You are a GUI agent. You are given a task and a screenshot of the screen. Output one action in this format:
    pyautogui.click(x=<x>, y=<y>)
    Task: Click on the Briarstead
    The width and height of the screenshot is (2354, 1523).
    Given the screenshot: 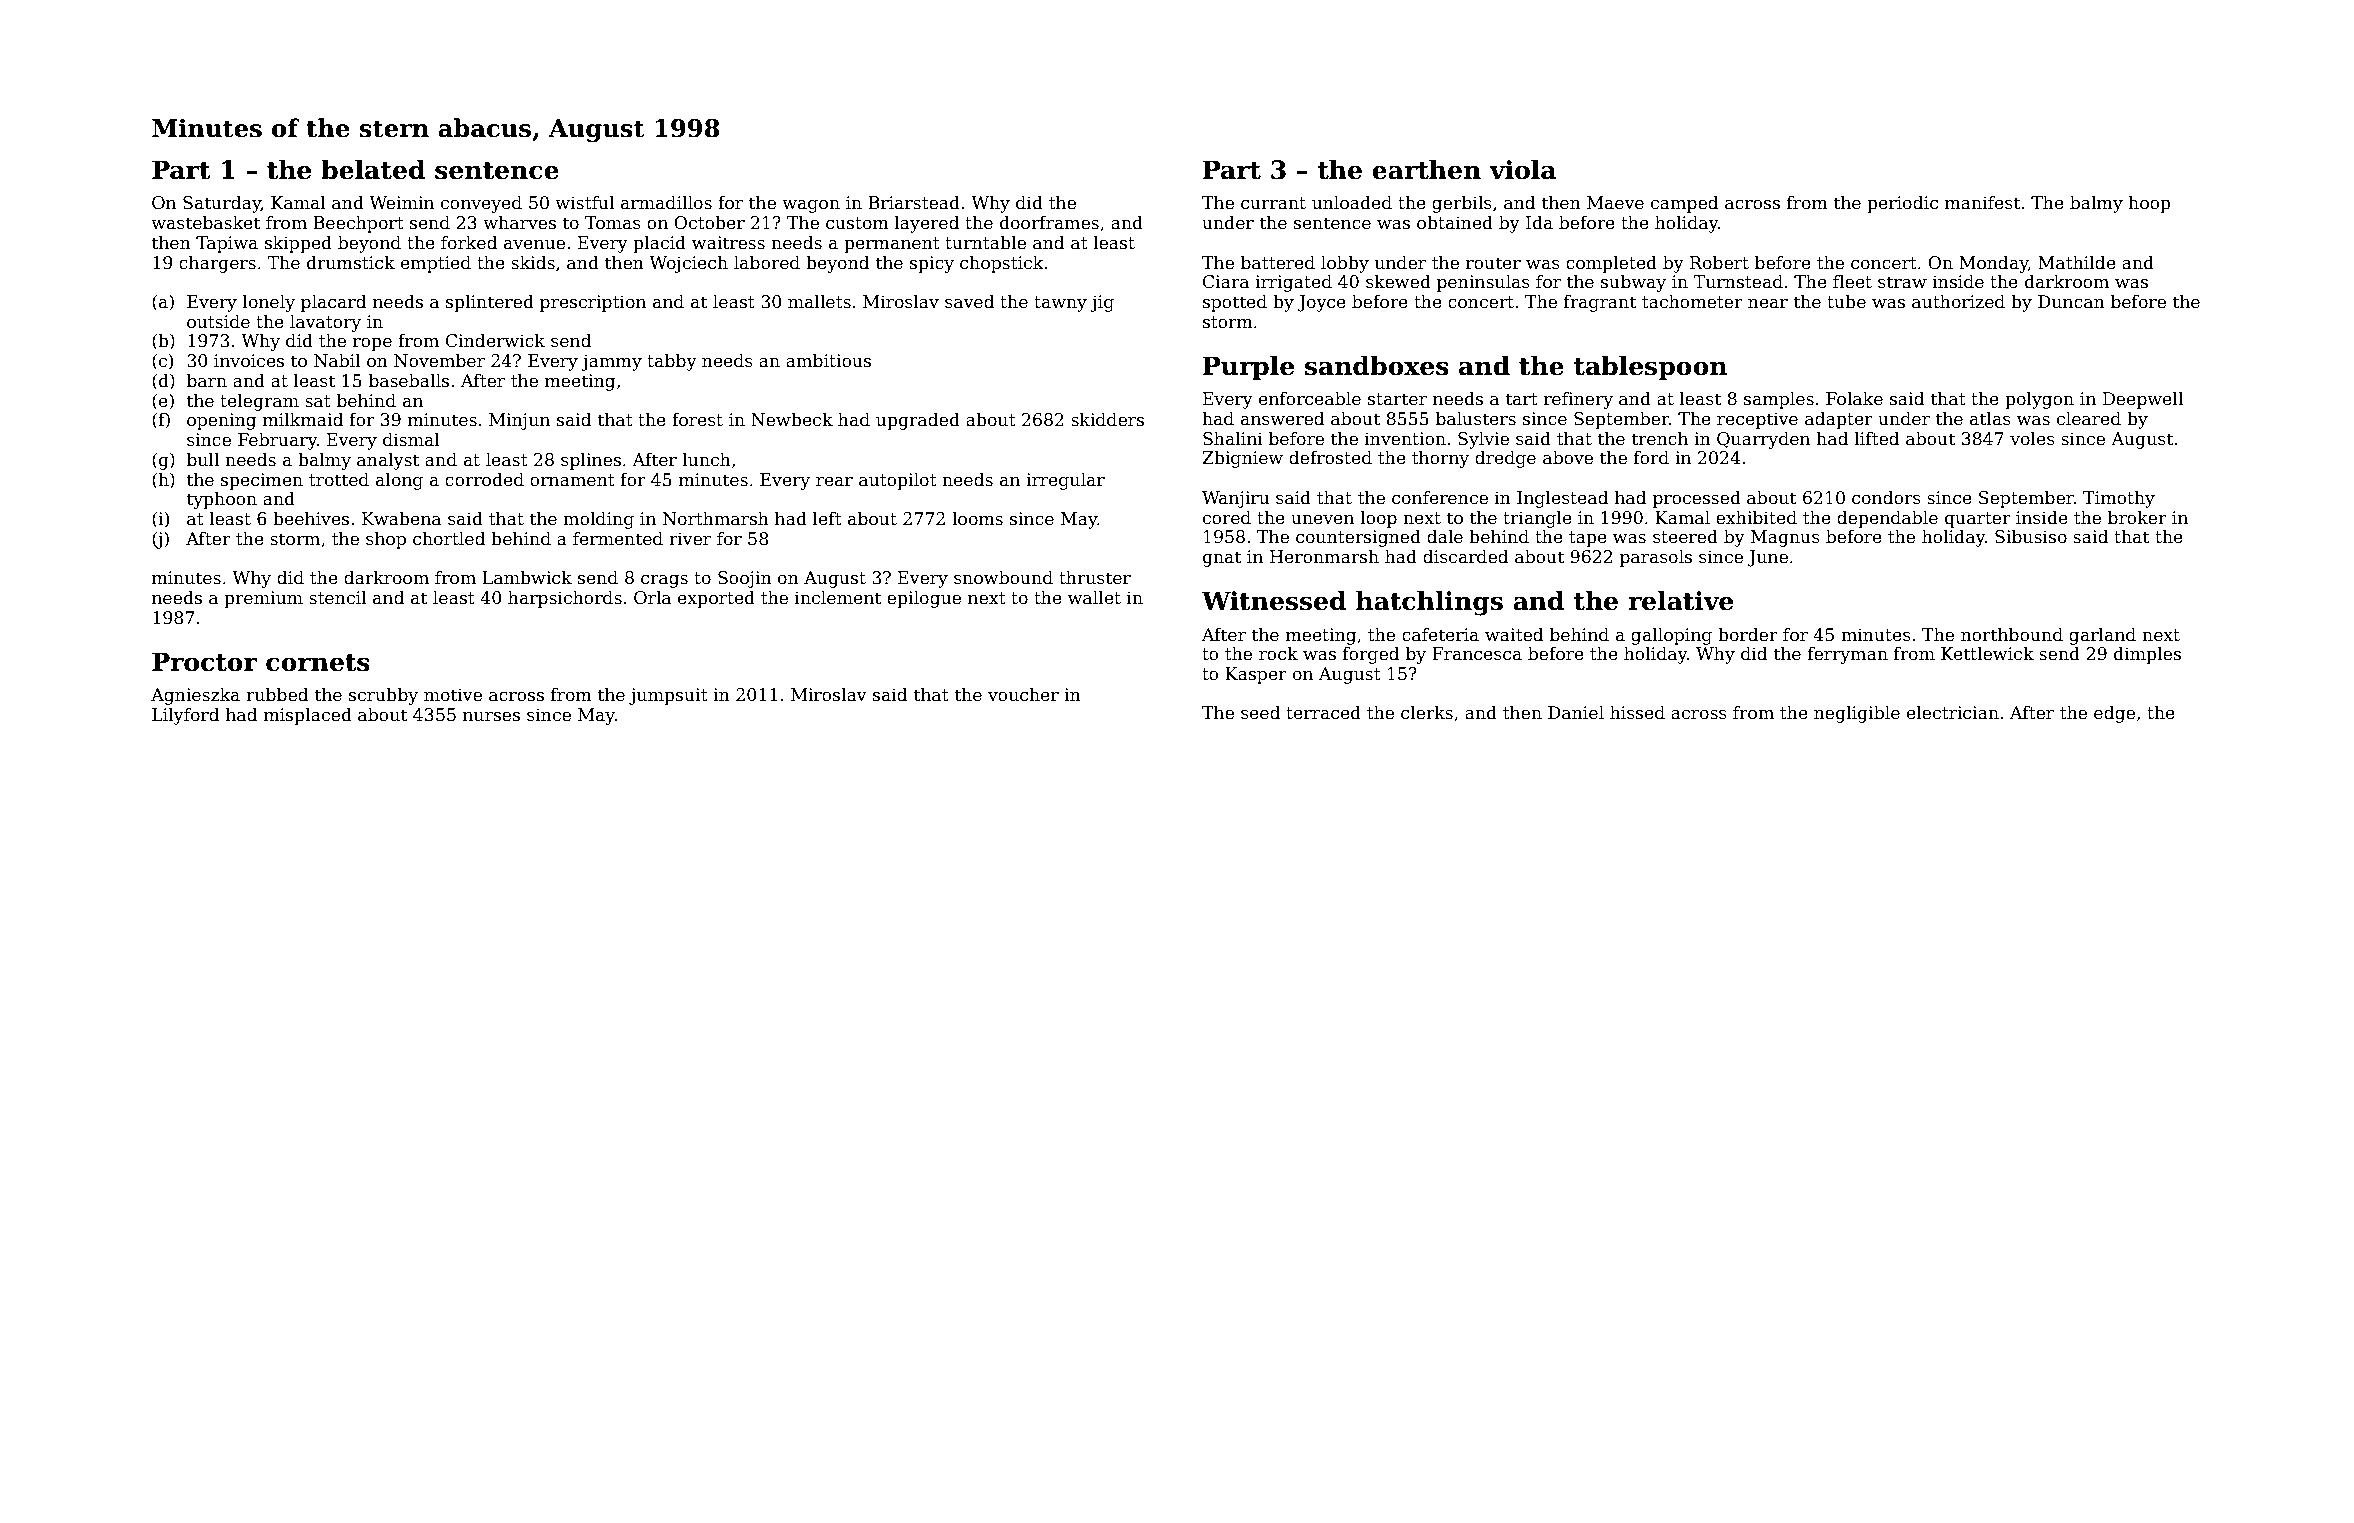 What is the action you would take?
    pyautogui.click(x=914, y=202)
